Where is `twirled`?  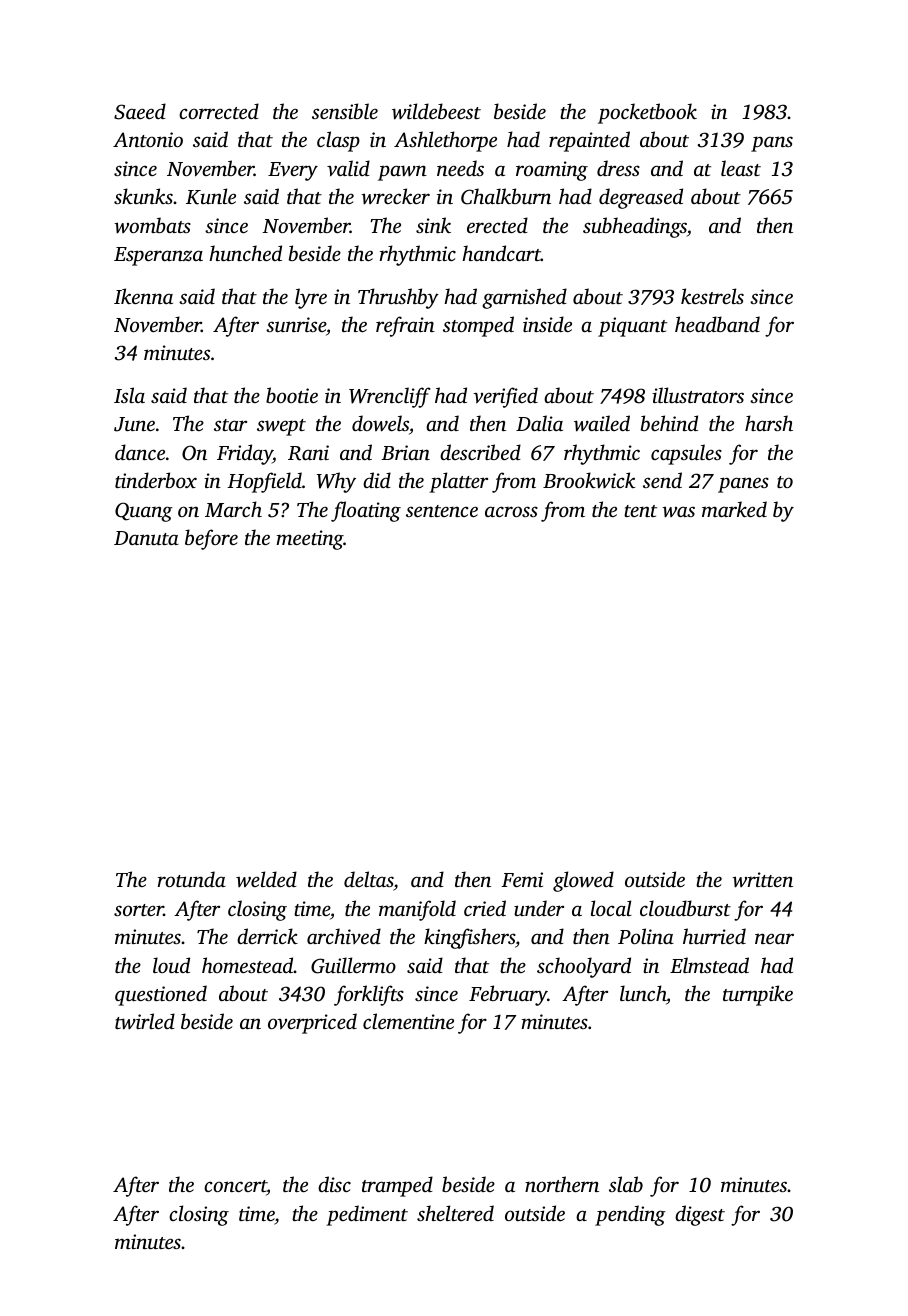 twirled is located at coordinates (145, 1021).
